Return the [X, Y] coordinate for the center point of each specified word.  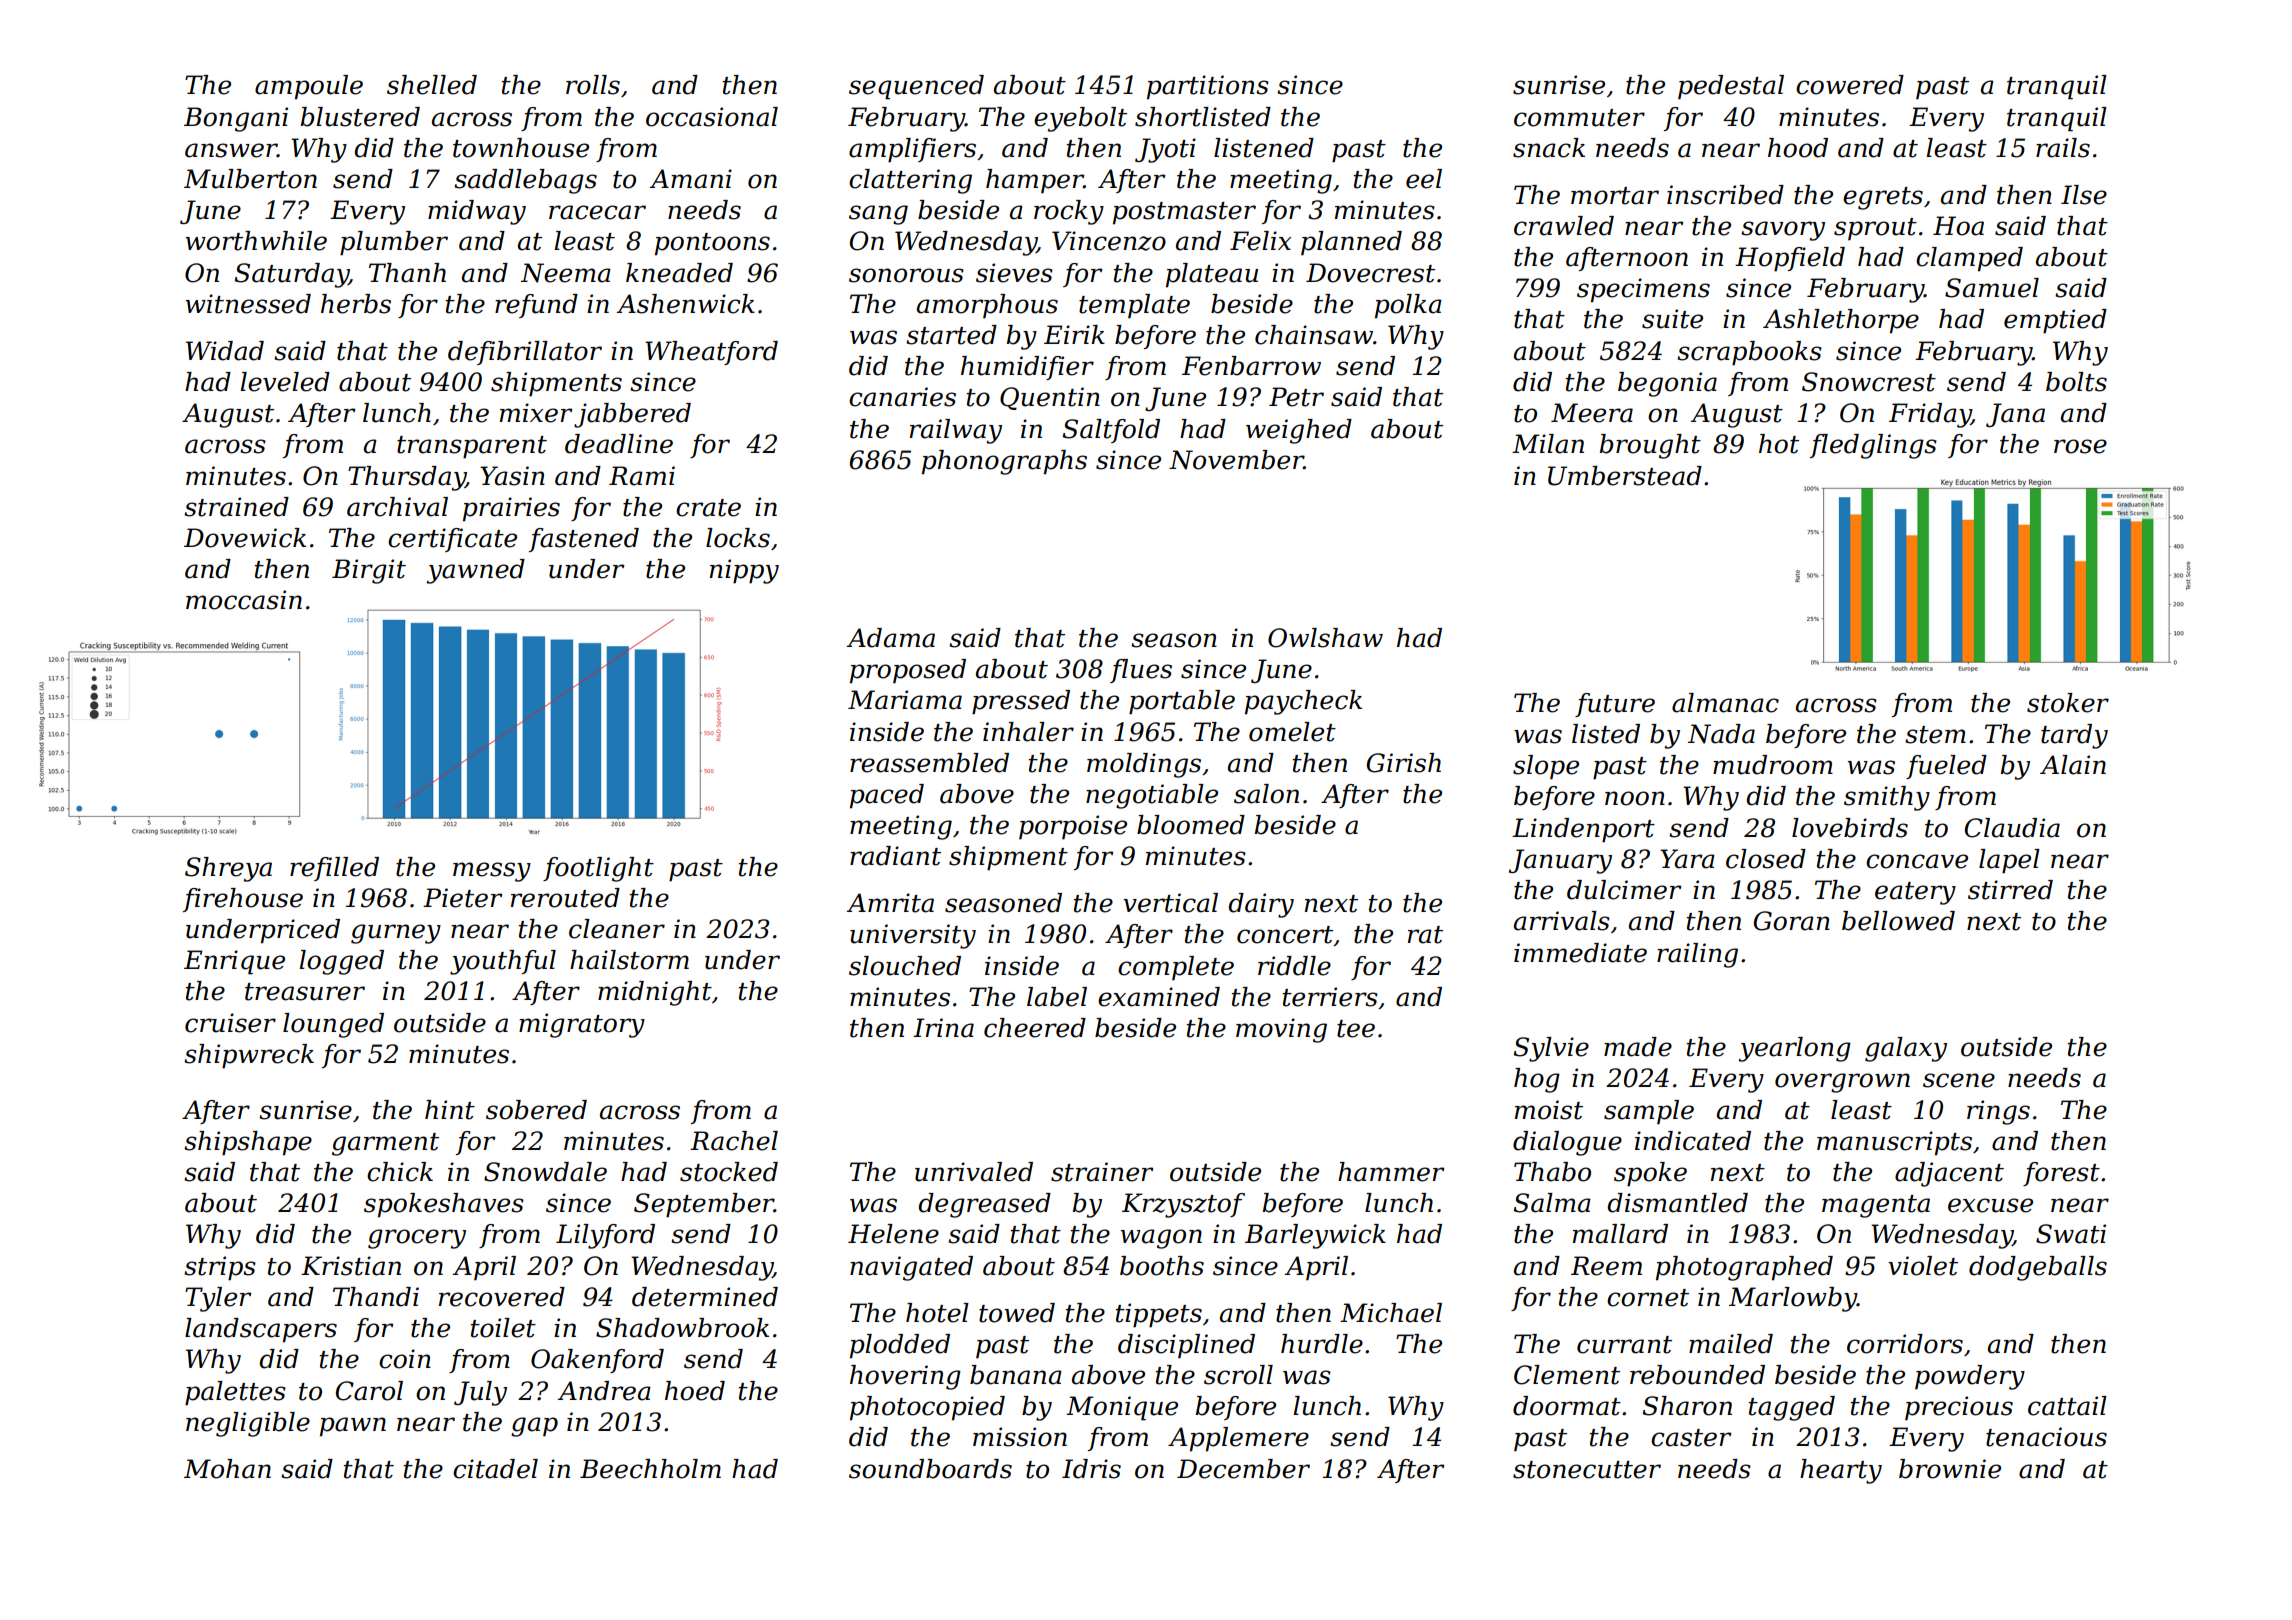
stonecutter [1587, 1470]
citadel [495, 1469]
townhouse [521, 148]
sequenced [916, 87]
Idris [1091, 1469]
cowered [1850, 85]
